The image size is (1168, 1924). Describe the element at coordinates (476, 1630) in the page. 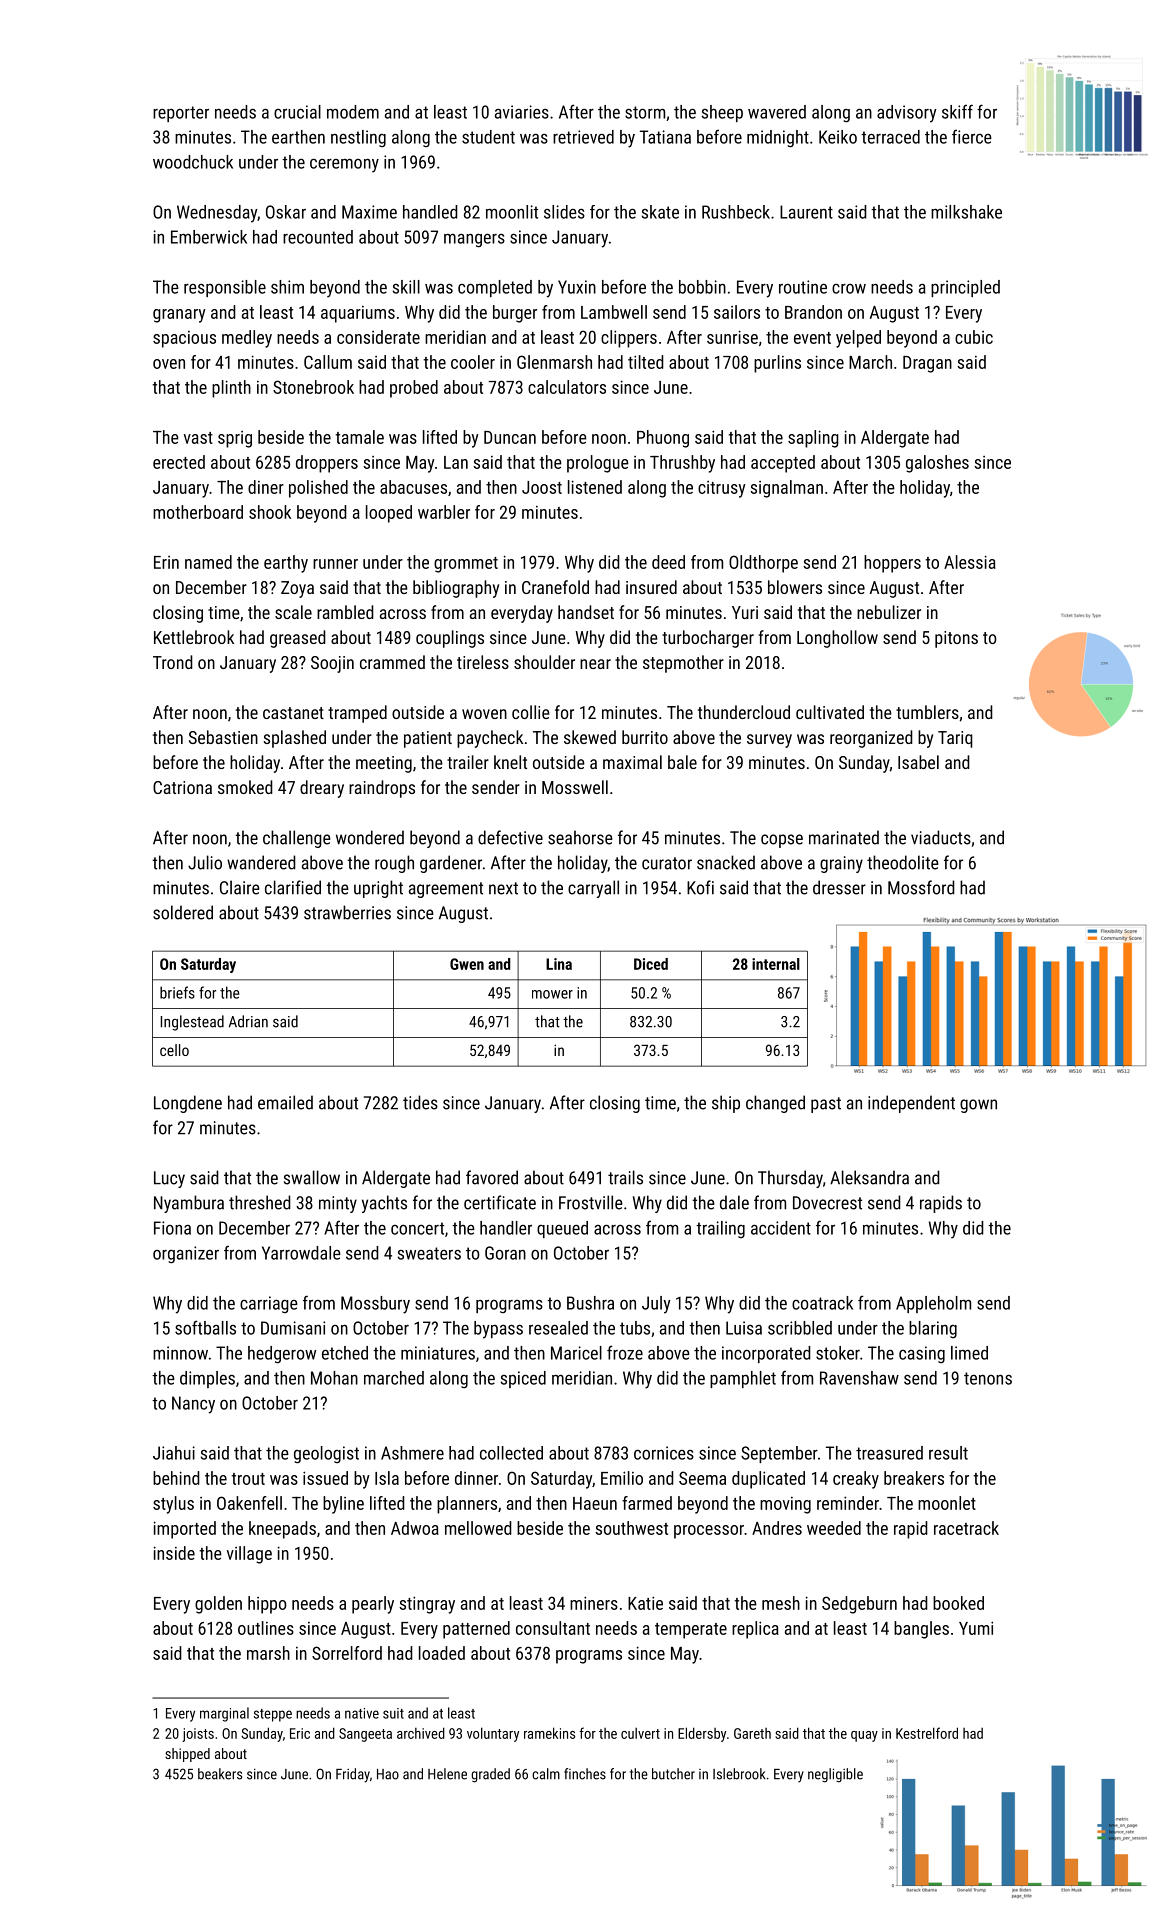

I see `patterned` at that location.
